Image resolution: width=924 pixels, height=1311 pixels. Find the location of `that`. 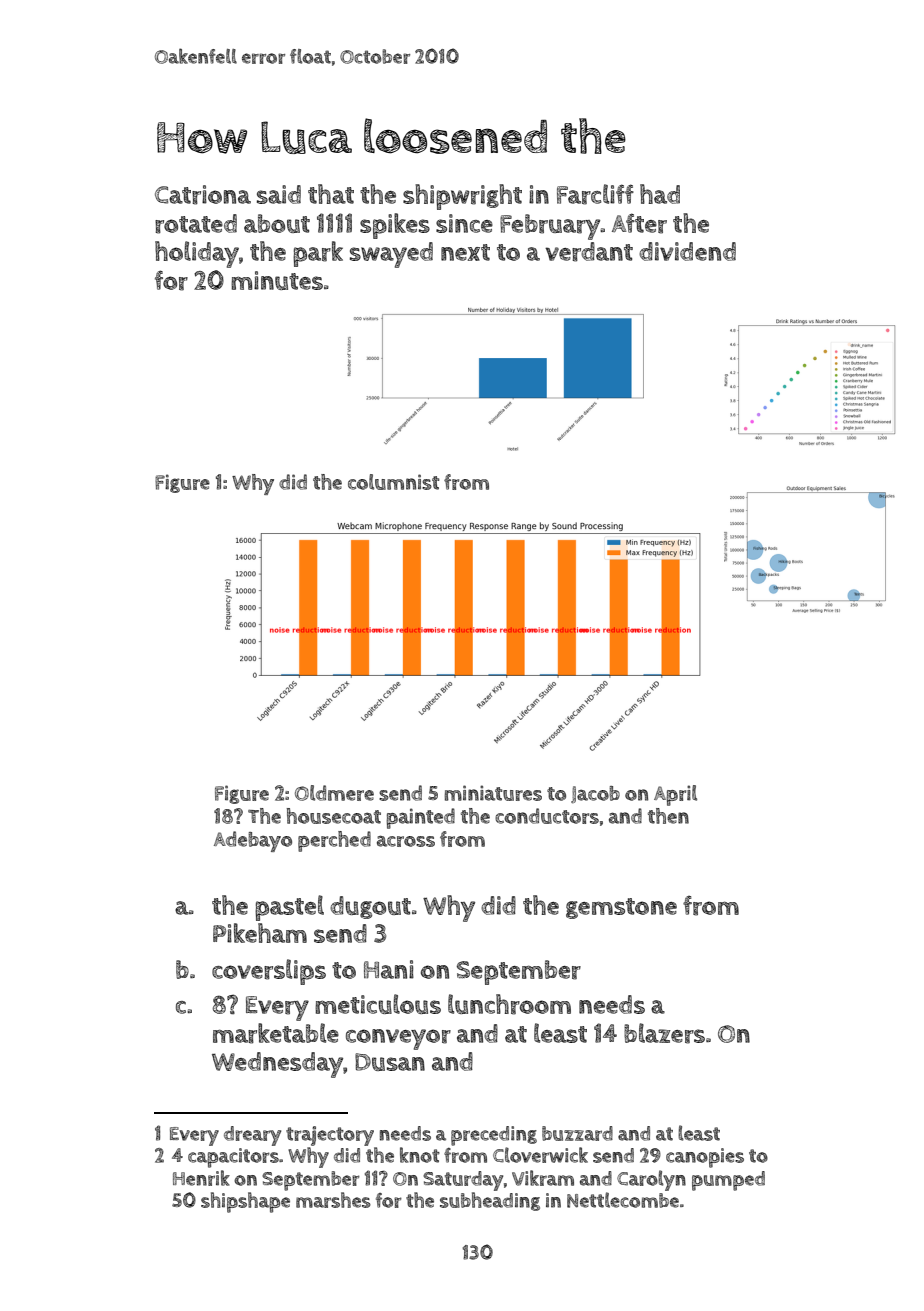

that is located at coordinates (331, 194).
